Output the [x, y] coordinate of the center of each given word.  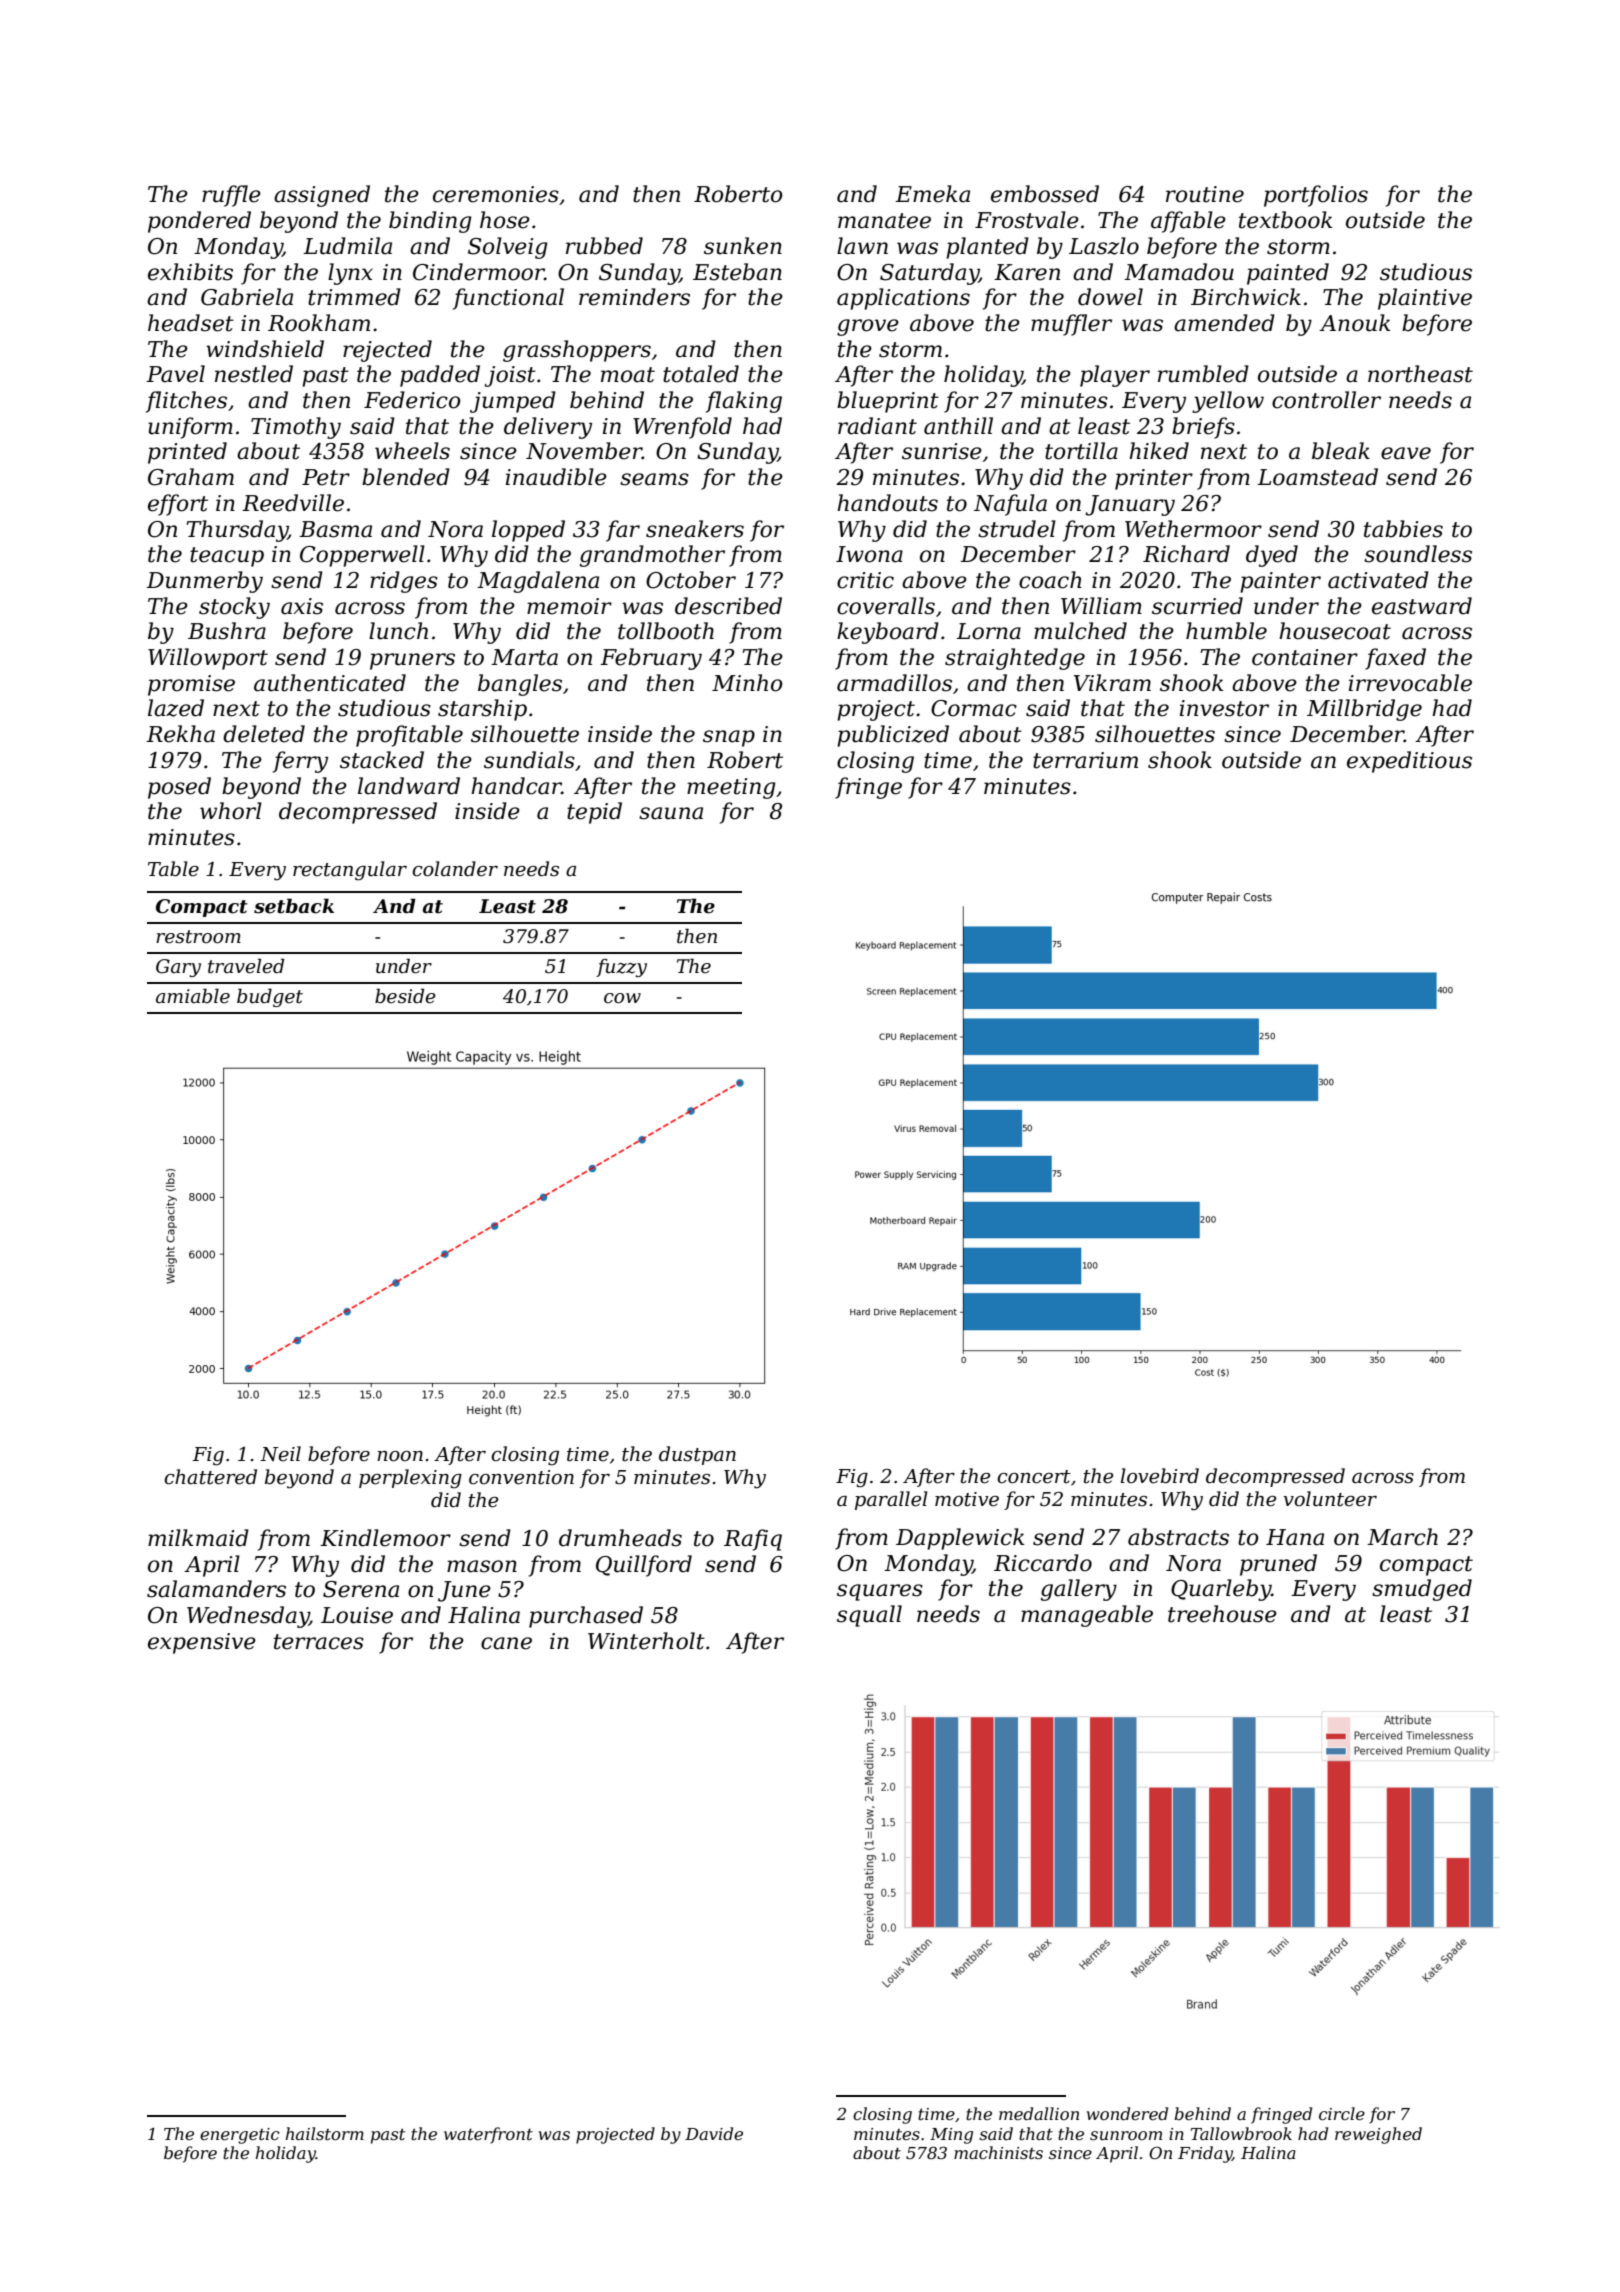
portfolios [1316, 196]
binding [430, 222]
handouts [887, 503]
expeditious [1409, 762]
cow [622, 998]
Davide [714, 2133]
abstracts [1178, 1537]
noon [400, 1456]
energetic [240, 2136]
